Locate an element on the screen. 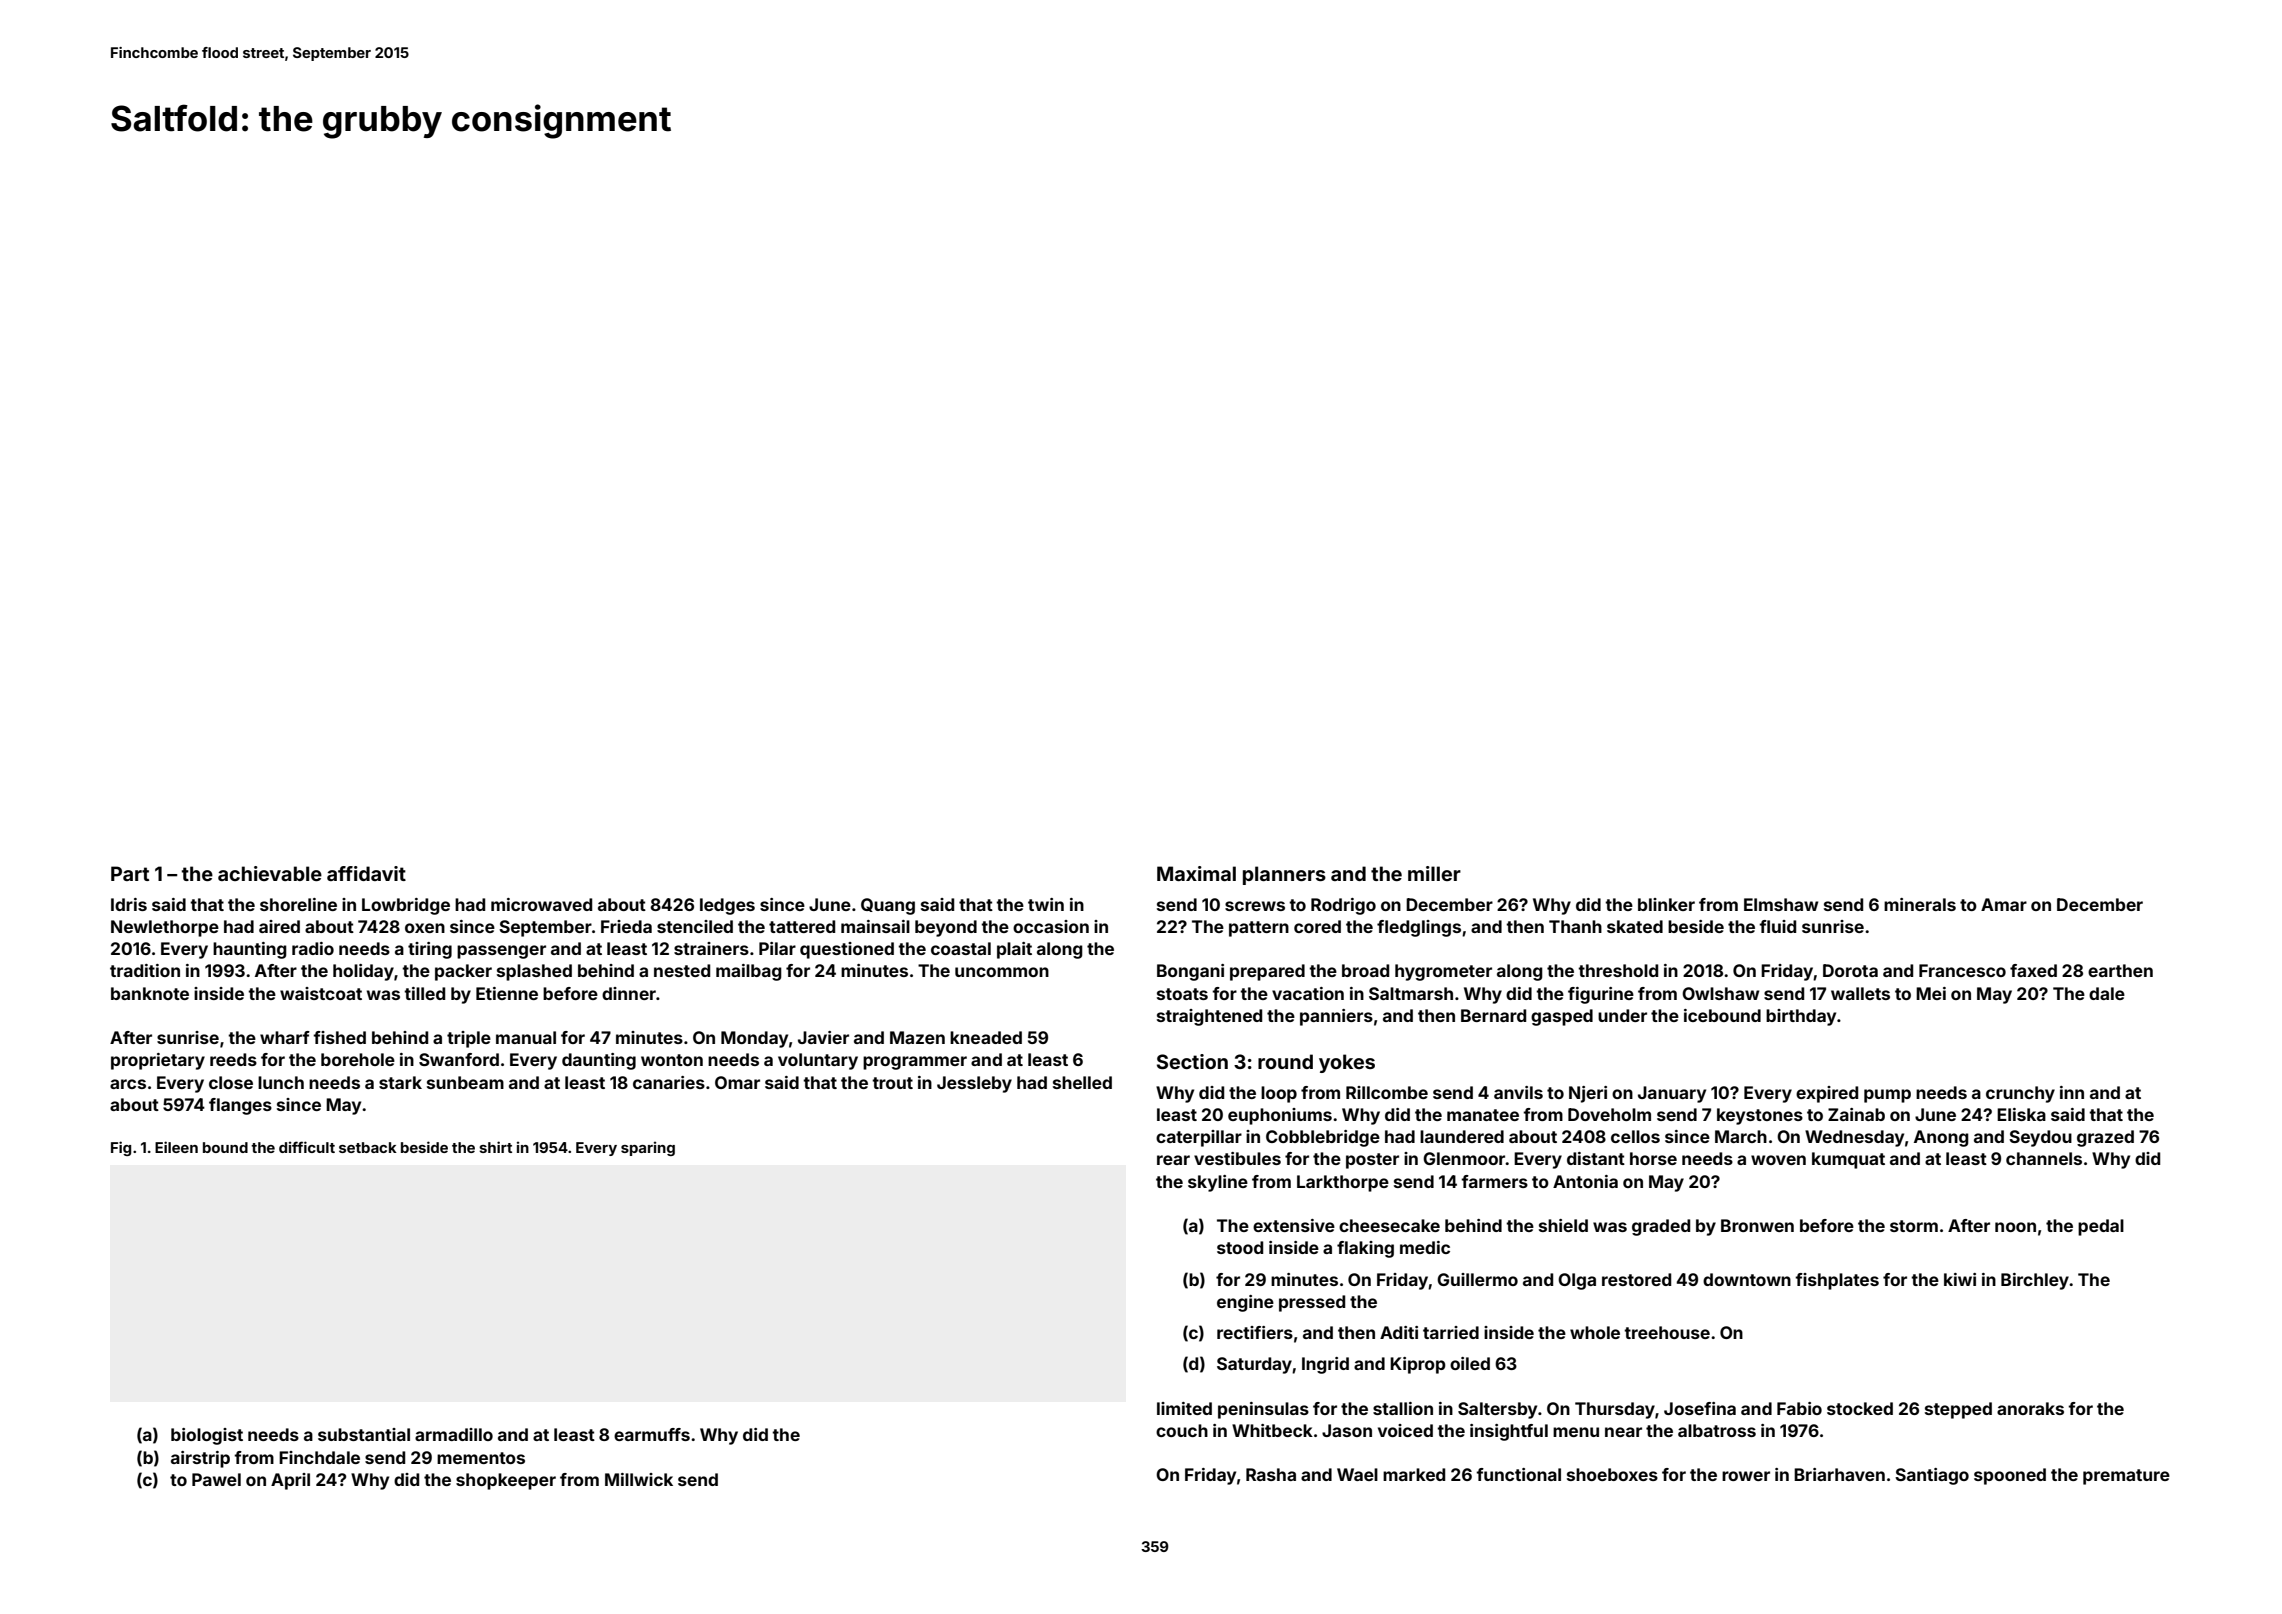  Elmshaw is located at coordinates (1781, 904).
